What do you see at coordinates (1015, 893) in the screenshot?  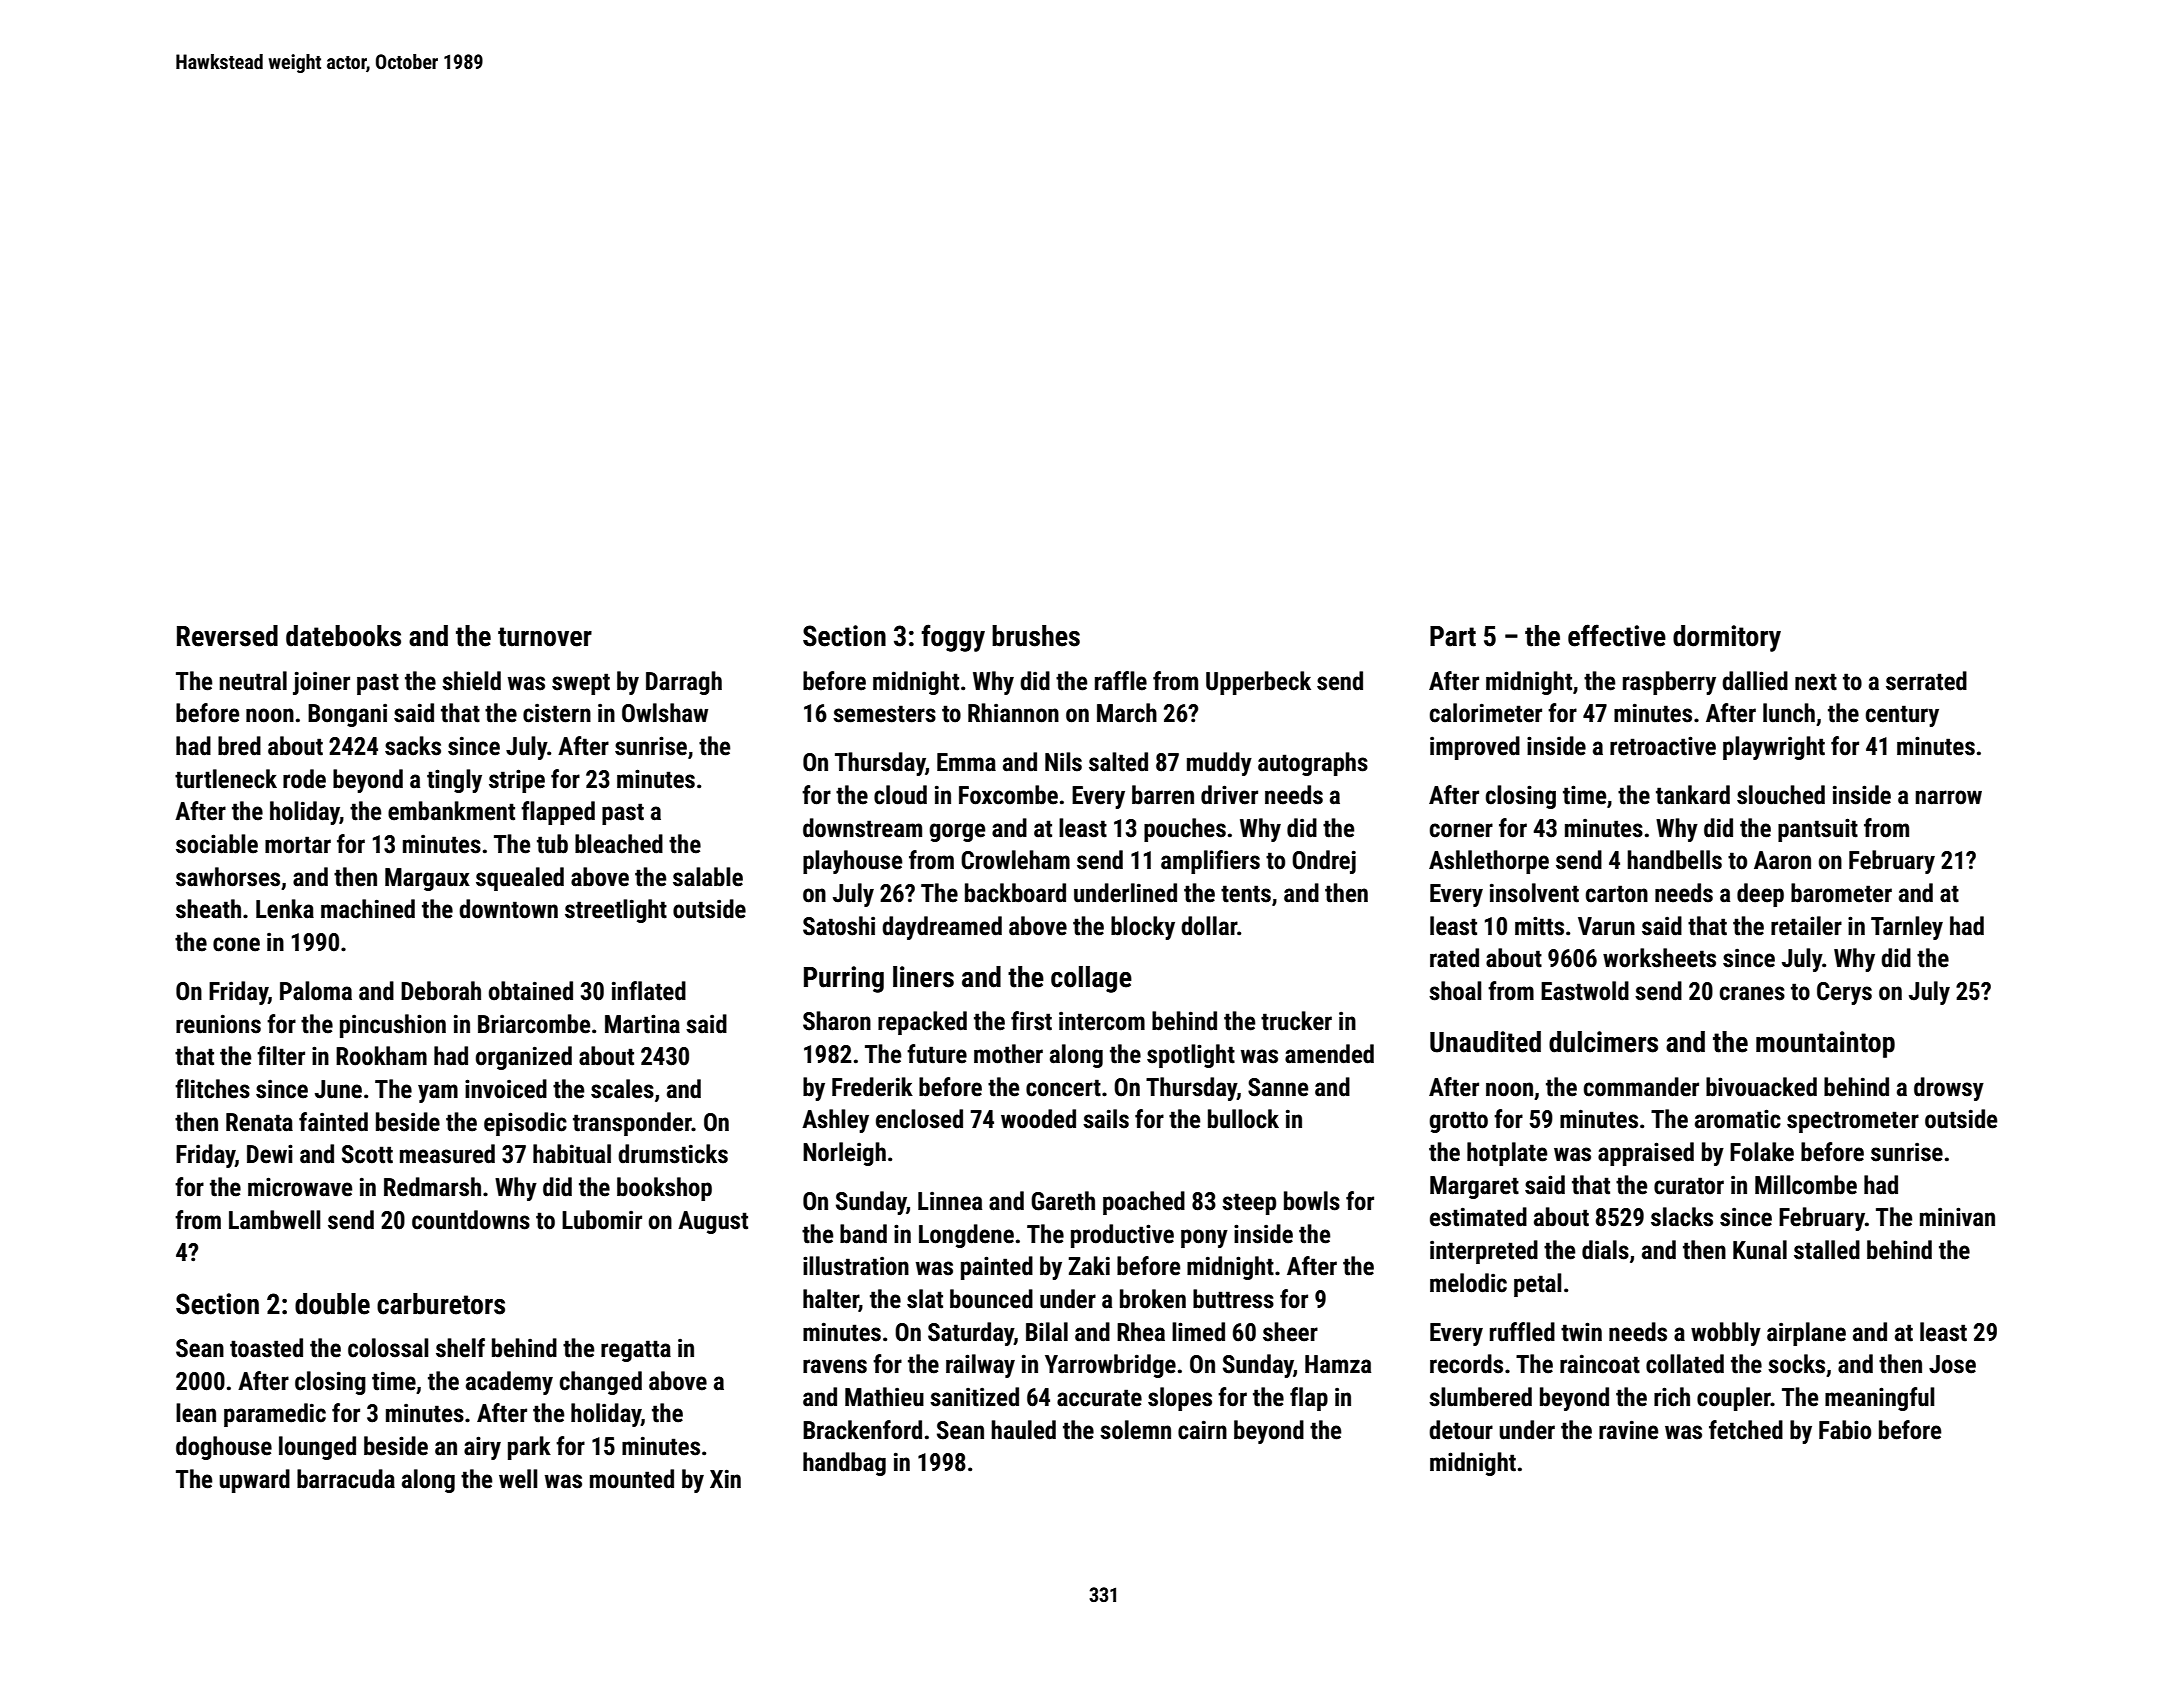 I see `backboard` at bounding box center [1015, 893].
